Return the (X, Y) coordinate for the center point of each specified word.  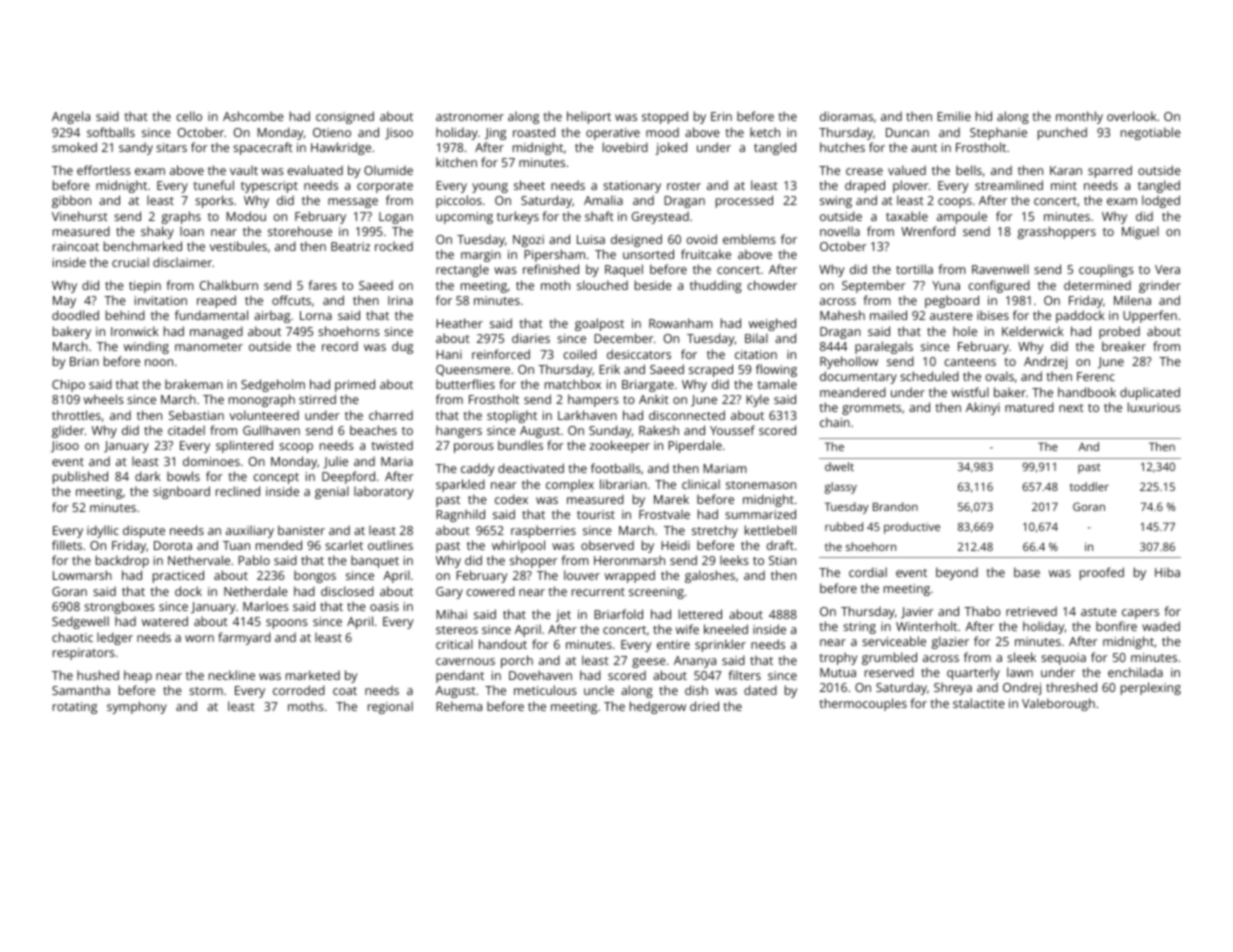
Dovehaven (540, 675)
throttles (76, 415)
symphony (137, 707)
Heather (459, 323)
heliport (589, 117)
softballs (111, 132)
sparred (1110, 171)
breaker (1124, 346)
